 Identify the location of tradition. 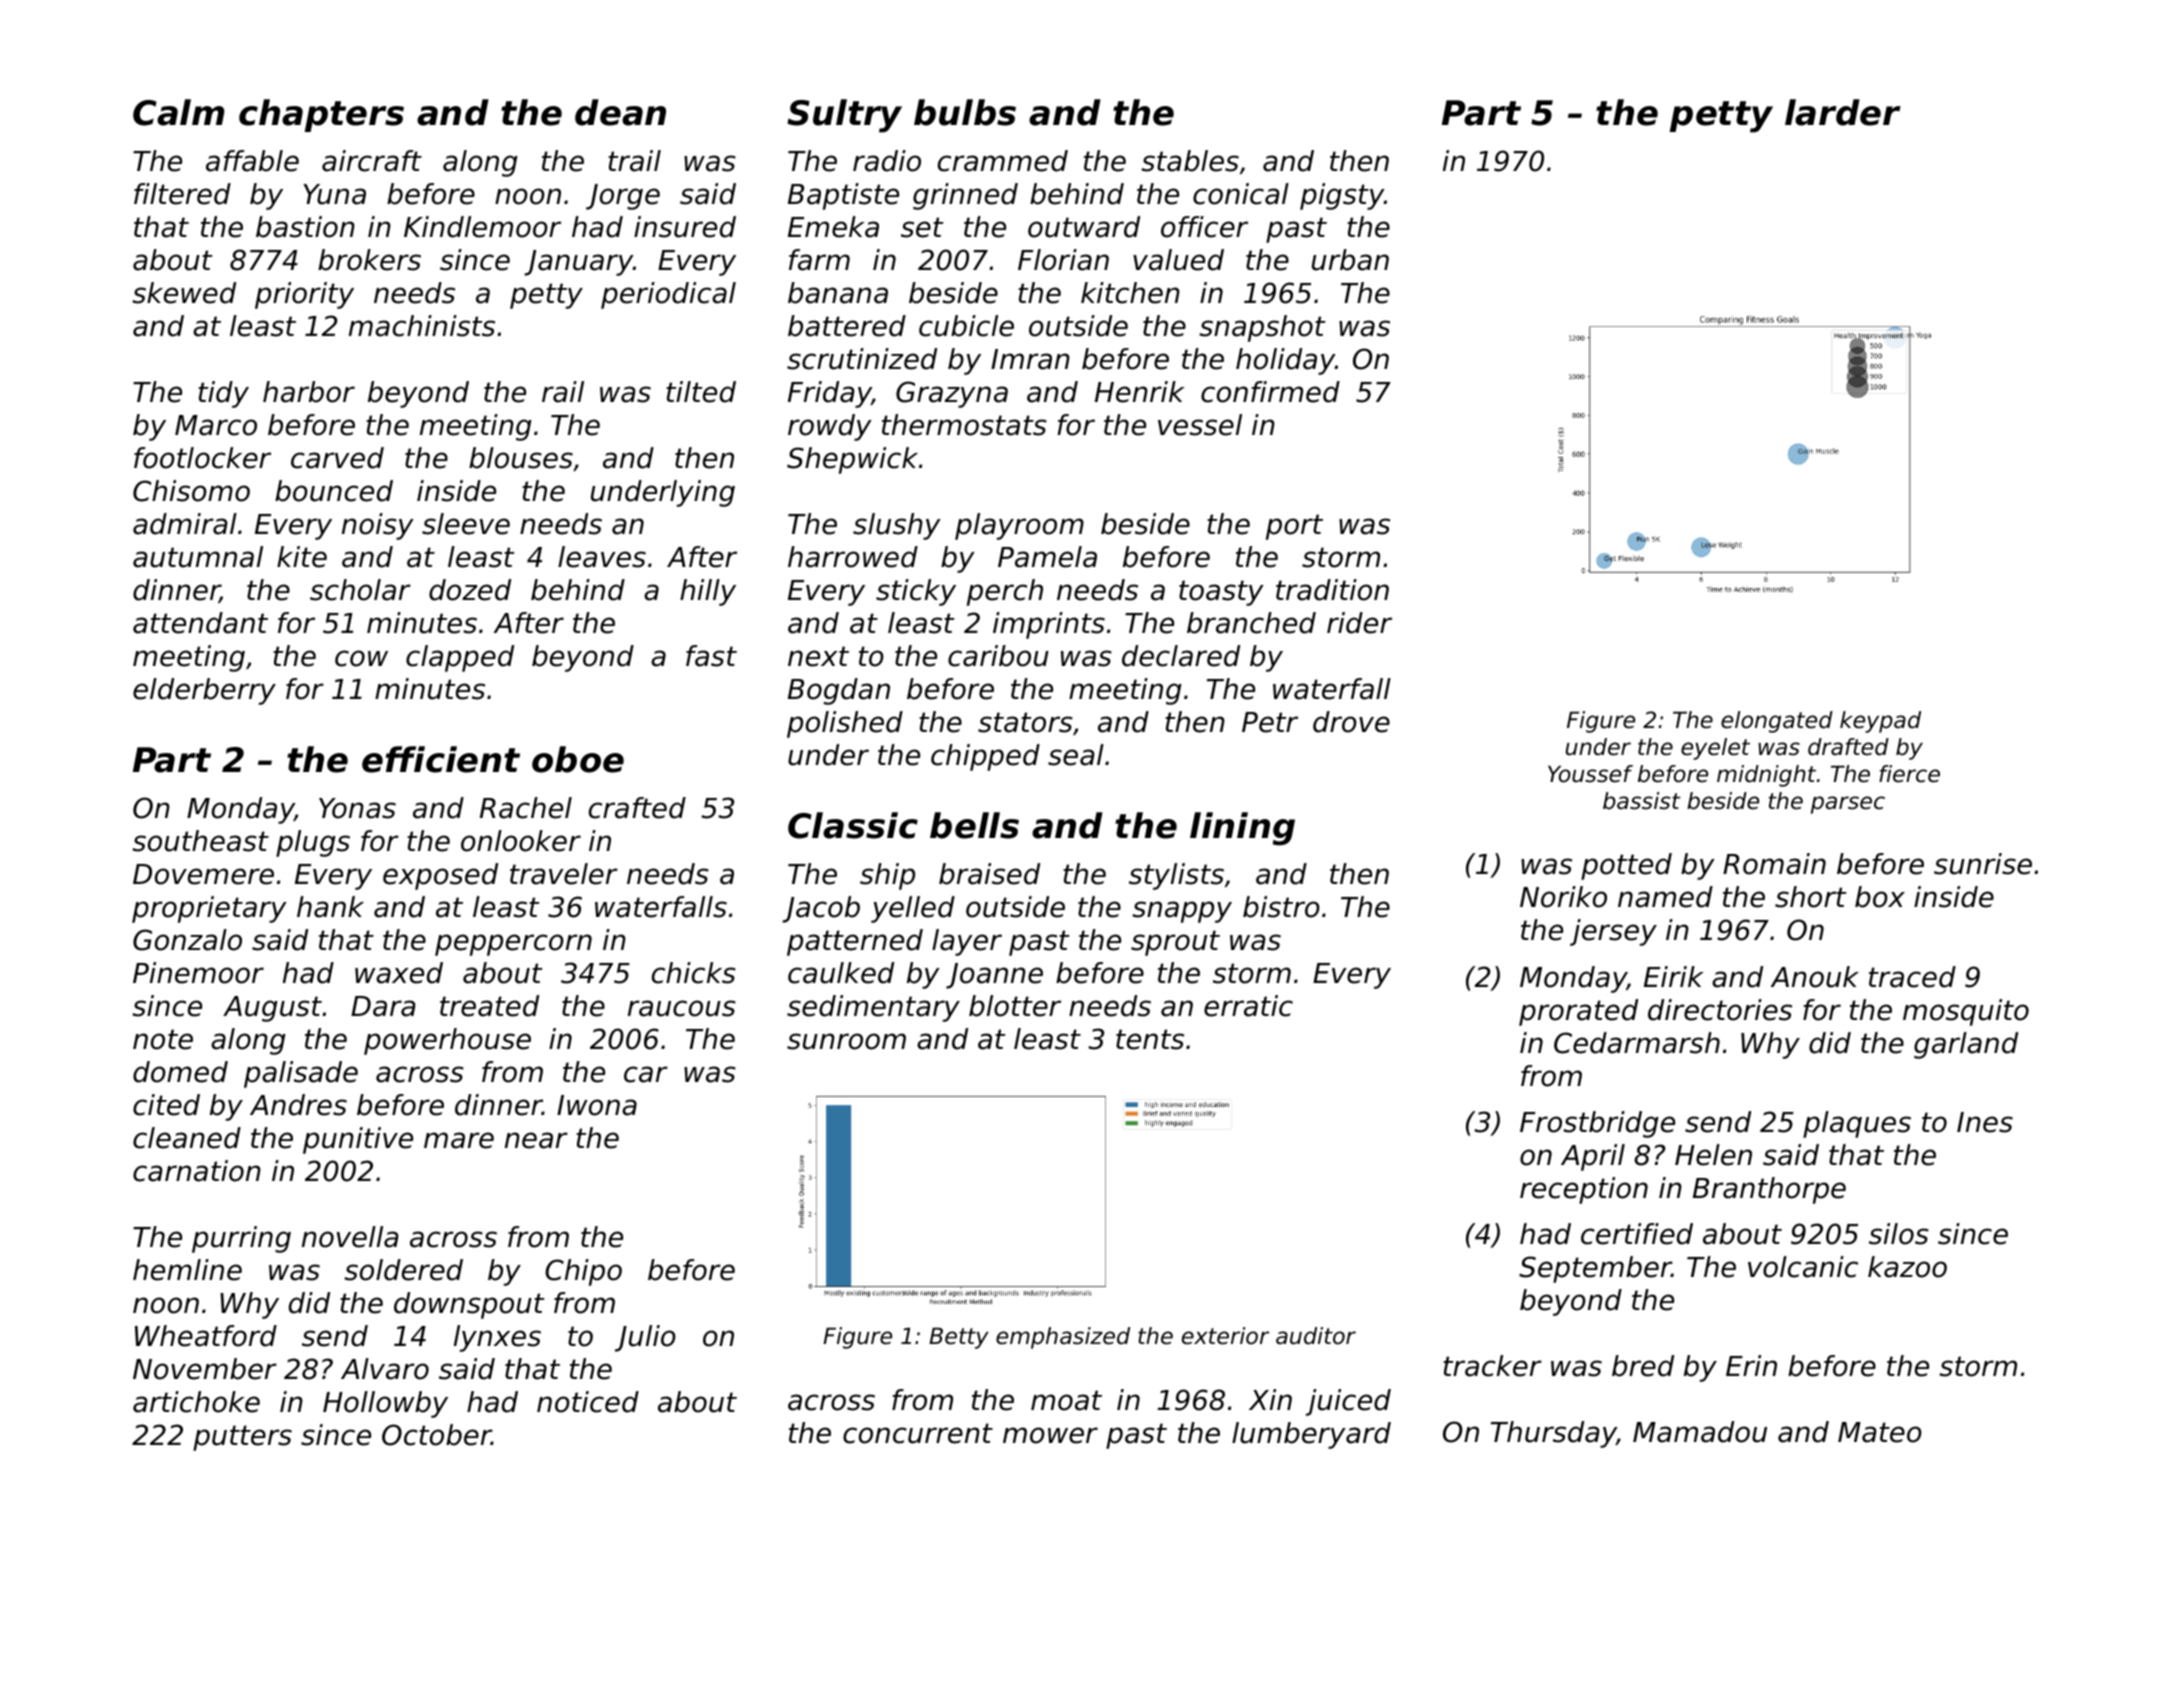
(1332, 590).
